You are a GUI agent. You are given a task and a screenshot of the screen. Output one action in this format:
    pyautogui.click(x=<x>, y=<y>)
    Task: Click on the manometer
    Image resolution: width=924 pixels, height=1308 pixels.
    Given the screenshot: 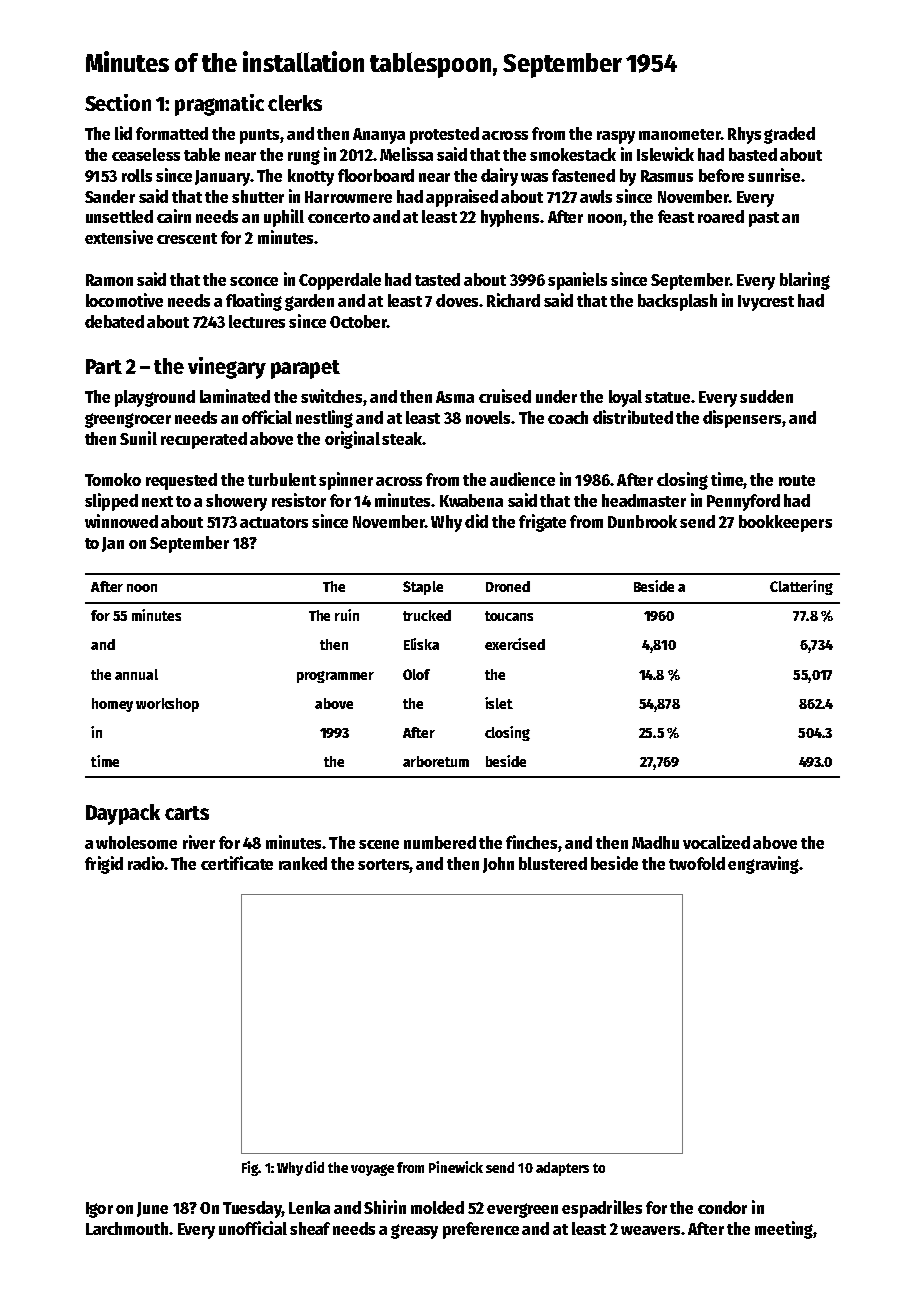 What is the action you would take?
    pyautogui.click(x=680, y=134)
